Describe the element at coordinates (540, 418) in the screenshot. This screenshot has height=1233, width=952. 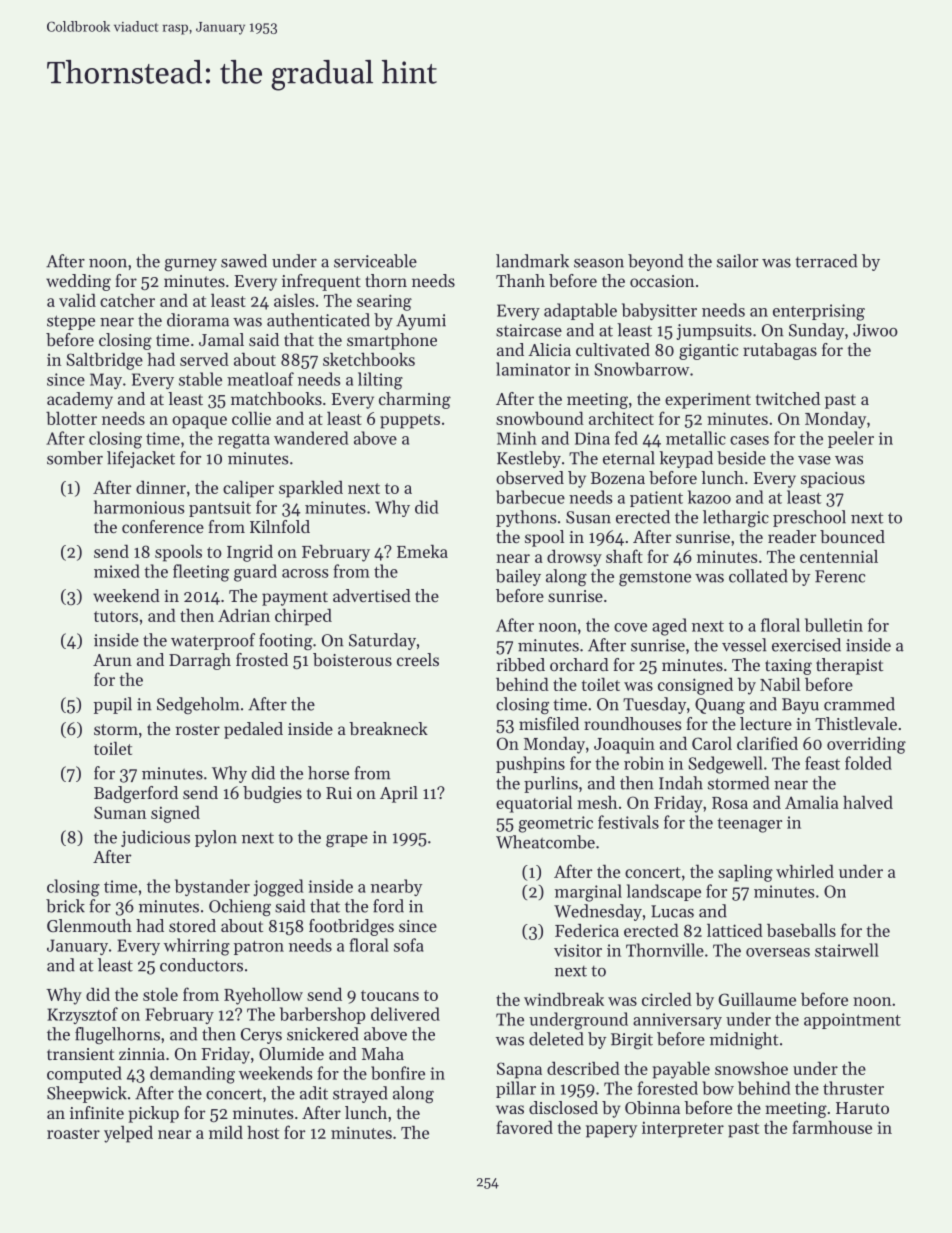
I see `snowbound` at that location.
